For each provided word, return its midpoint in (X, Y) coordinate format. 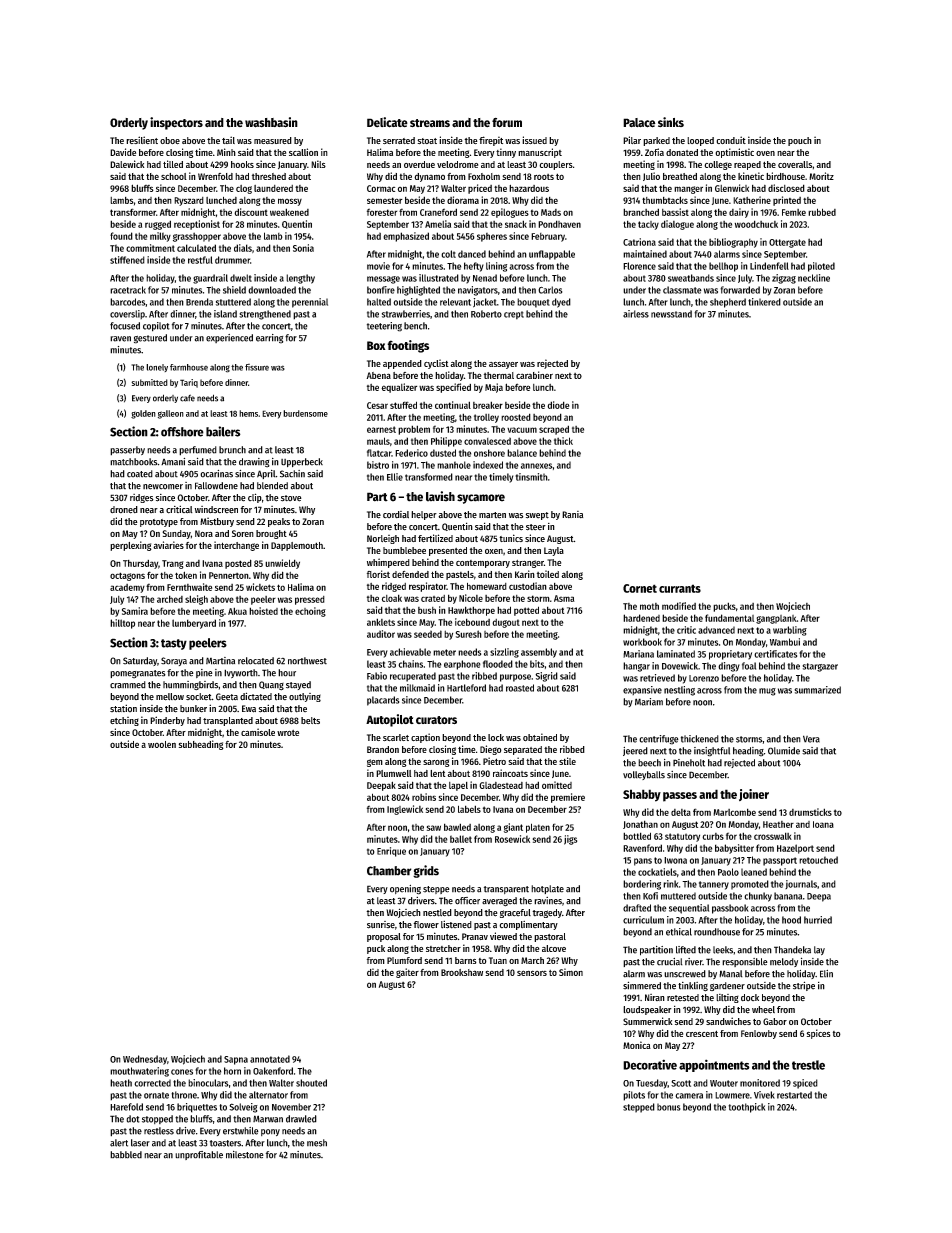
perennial (310, 303)
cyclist (436, 364)
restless (159, 1131)
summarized (817, 690)
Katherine (752, 200)
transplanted (228, 721)
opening (405, 890)
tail (228, 140)
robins (424, 797)
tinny (506, 153)
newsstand (671, 314)
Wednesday (145, 1060)
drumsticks (810, 812)
